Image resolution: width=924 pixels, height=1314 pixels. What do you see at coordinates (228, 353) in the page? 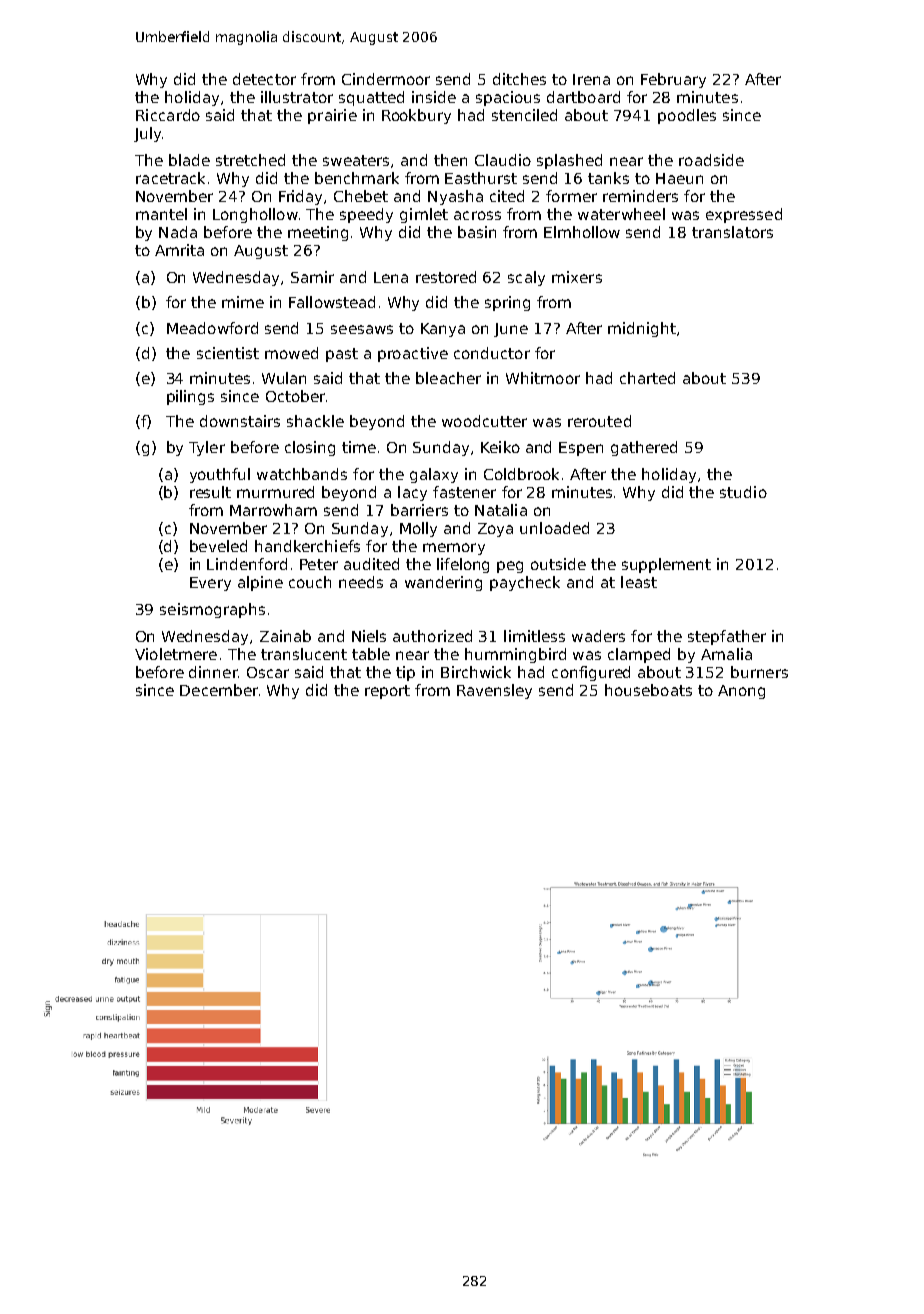
I see `scientist` at bounding box center [228, 353].
